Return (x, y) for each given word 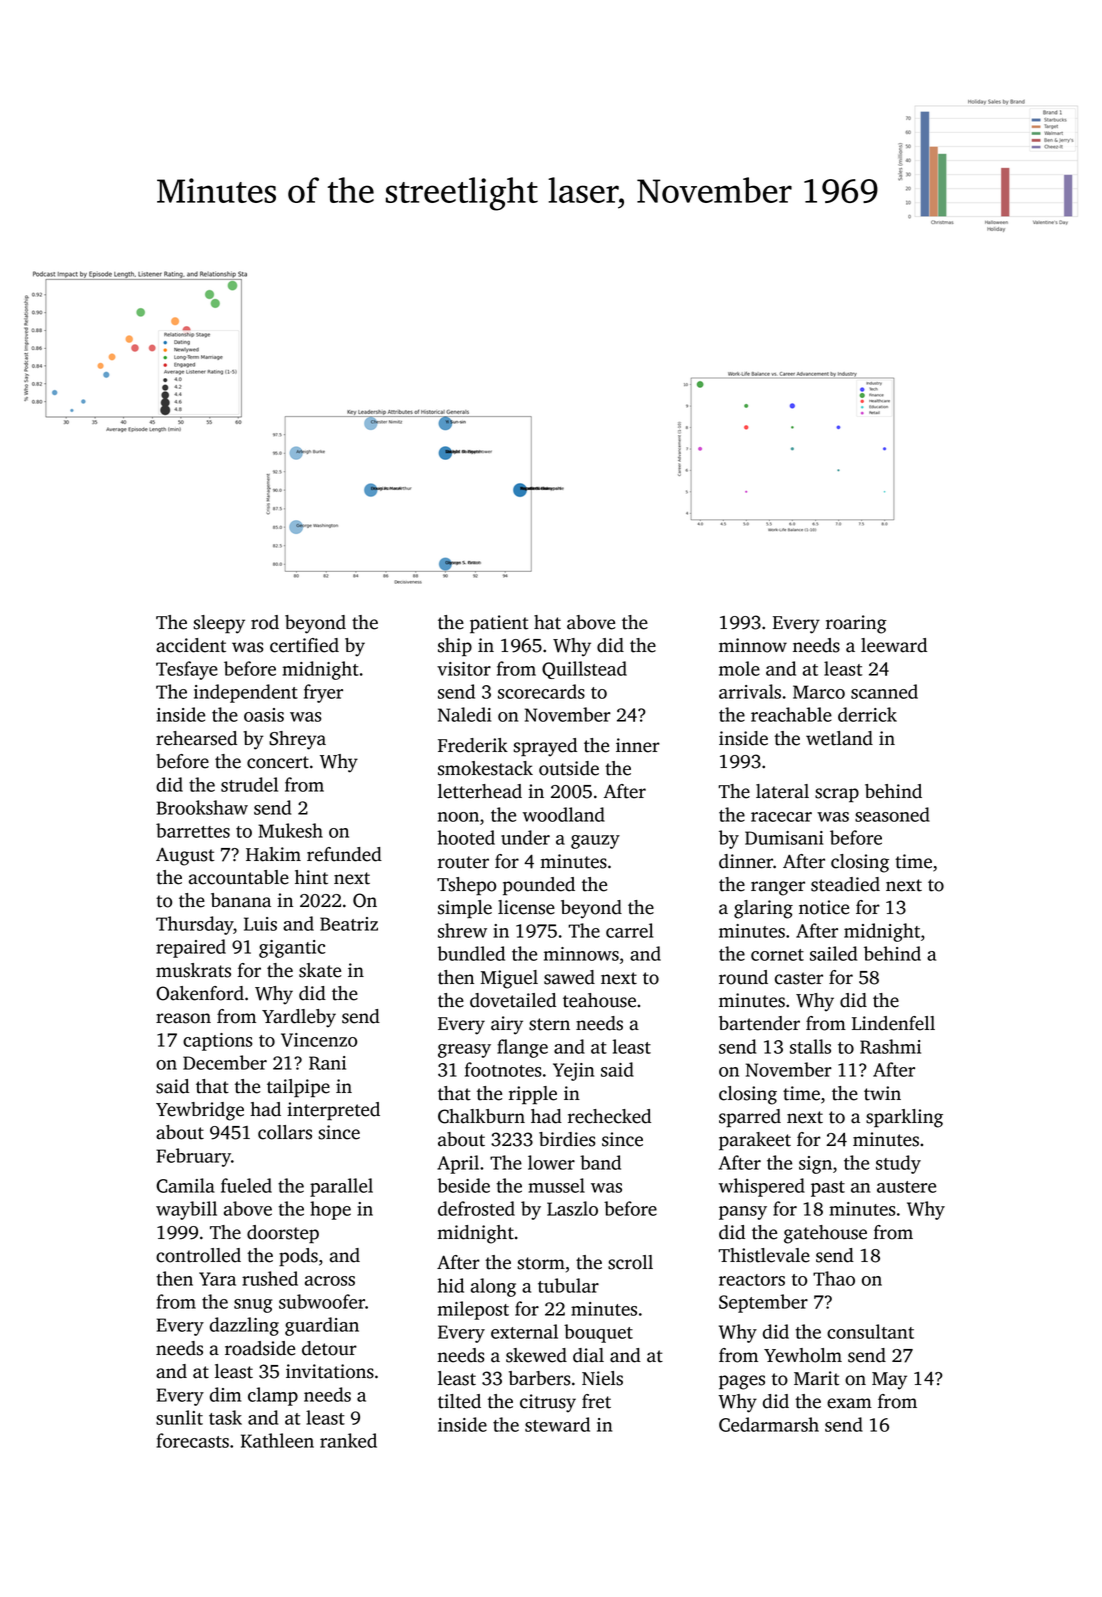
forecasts (192, 1440)
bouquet (598, 1333)
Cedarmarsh (769, 1424)
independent (246, 693)
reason (183, 1018)
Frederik (473, 745)
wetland (839, 738)
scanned (884, 691)
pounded (539, 886)
